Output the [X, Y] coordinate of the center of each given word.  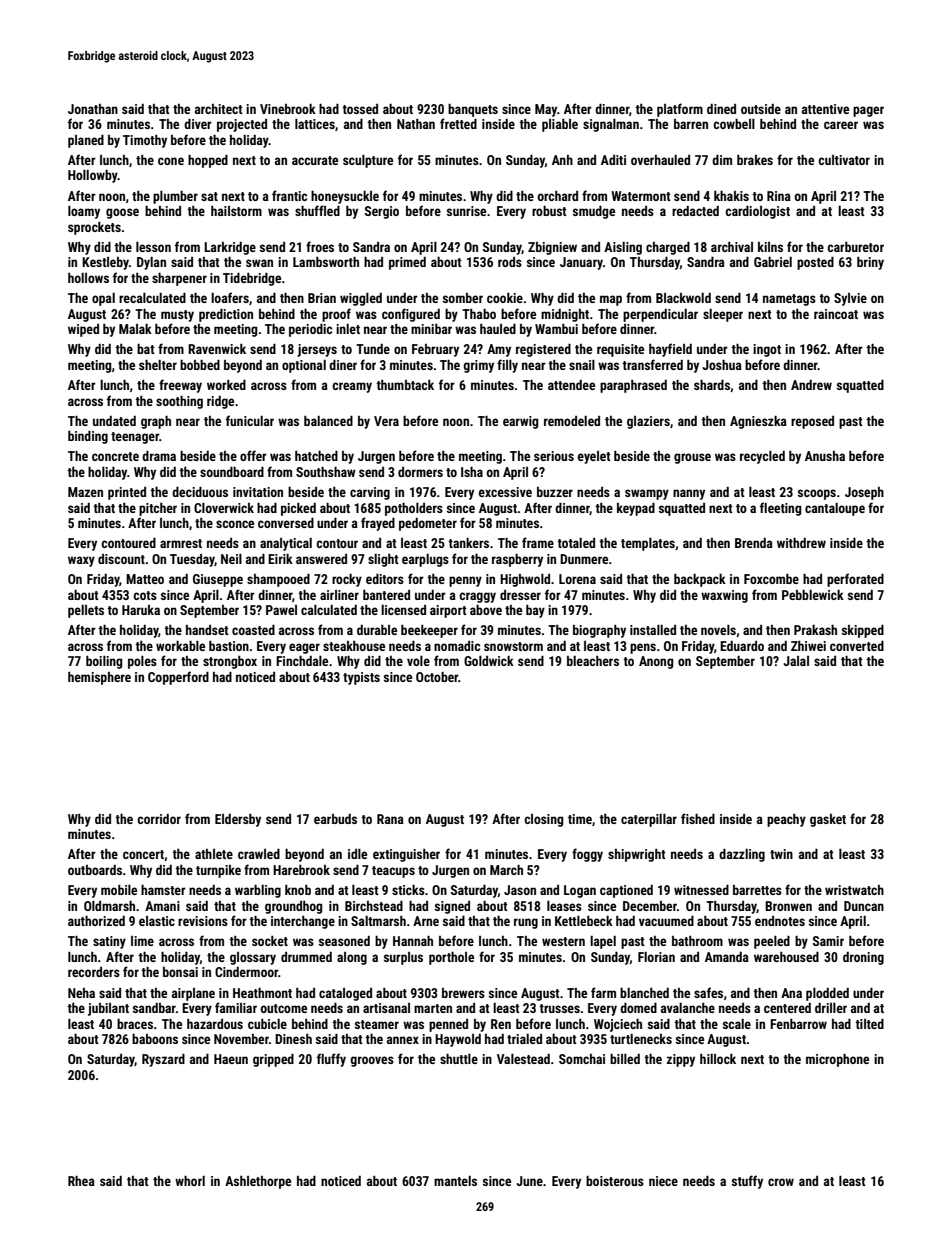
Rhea [81, 1181]
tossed [360, 109]
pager [868, 111]
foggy [587, 855]
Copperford [178, 678]
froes [320, 246]
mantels [455, 1181]
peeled [772, 942]
